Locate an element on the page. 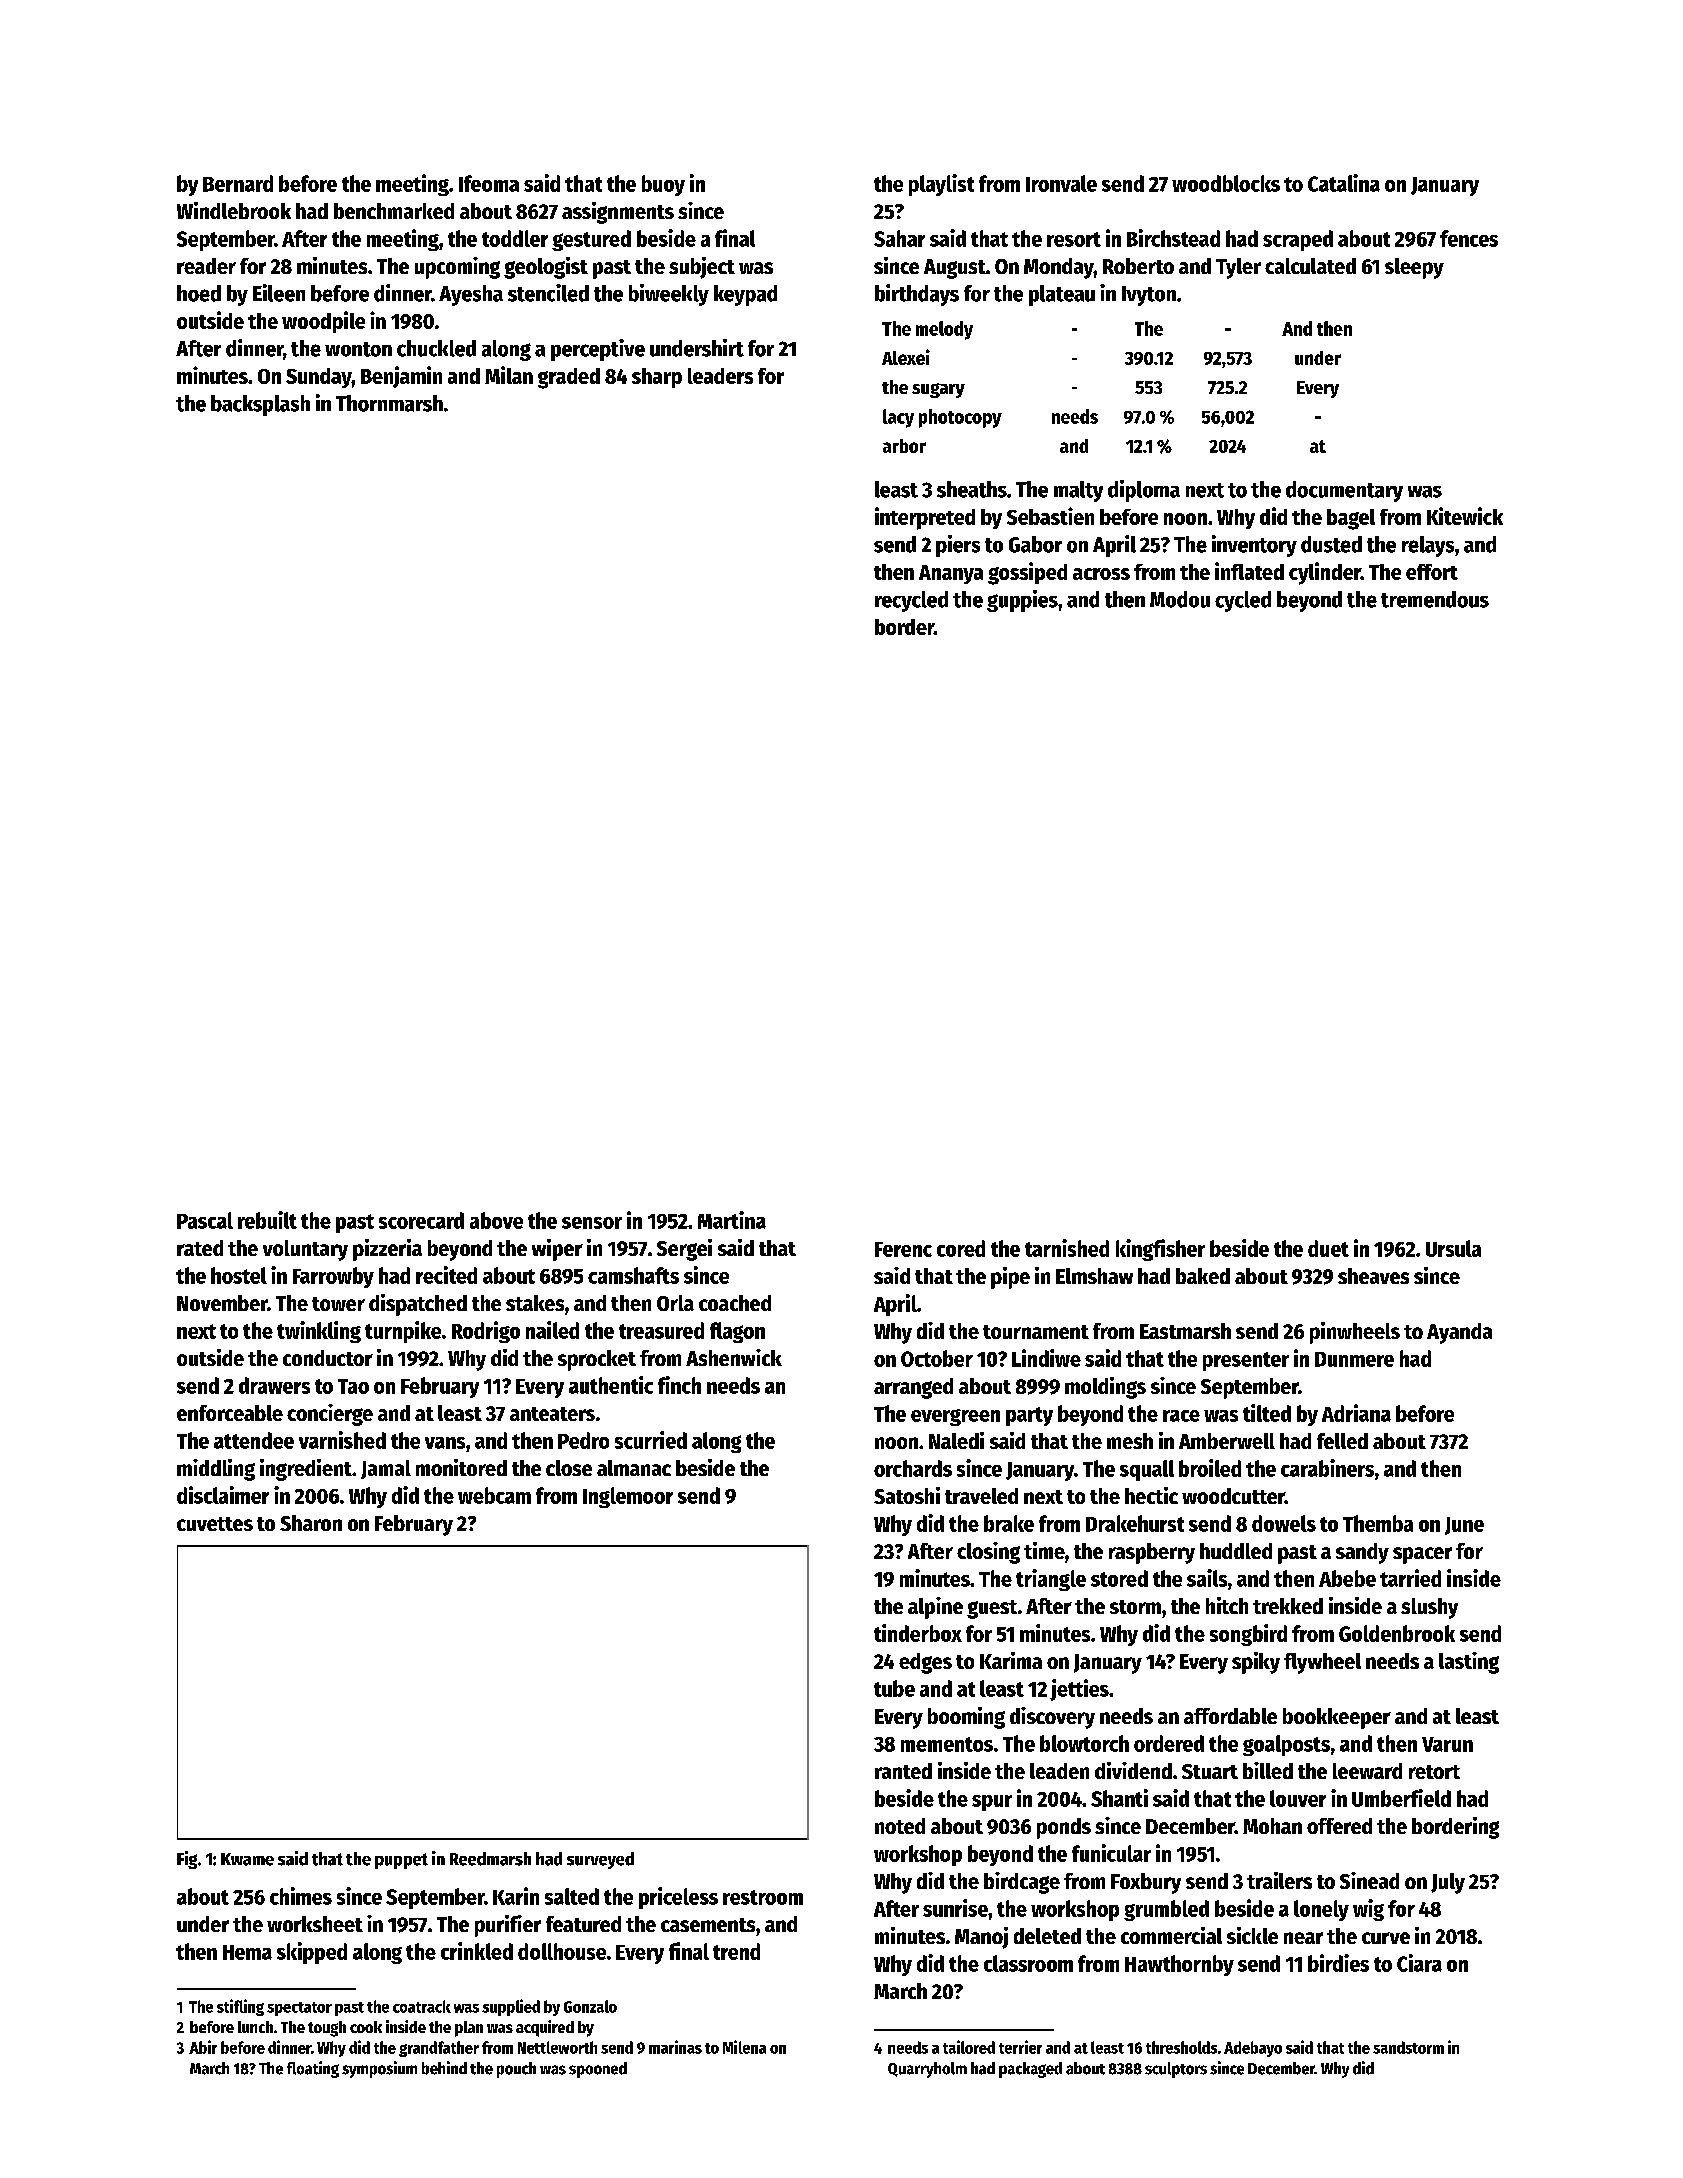  squall is located at coordinates (1147, 1470).
